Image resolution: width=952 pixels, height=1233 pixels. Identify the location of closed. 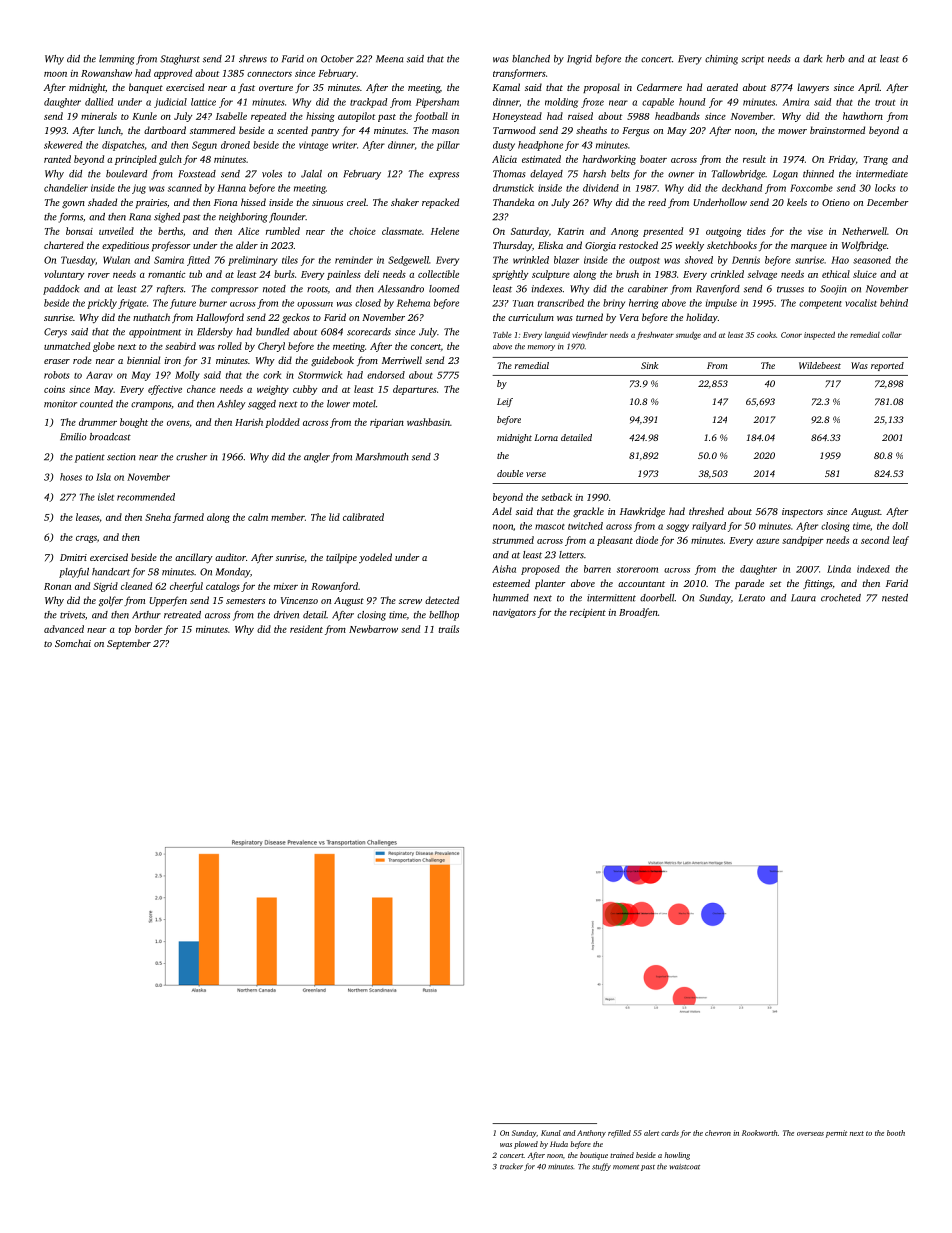
(368, 303).
